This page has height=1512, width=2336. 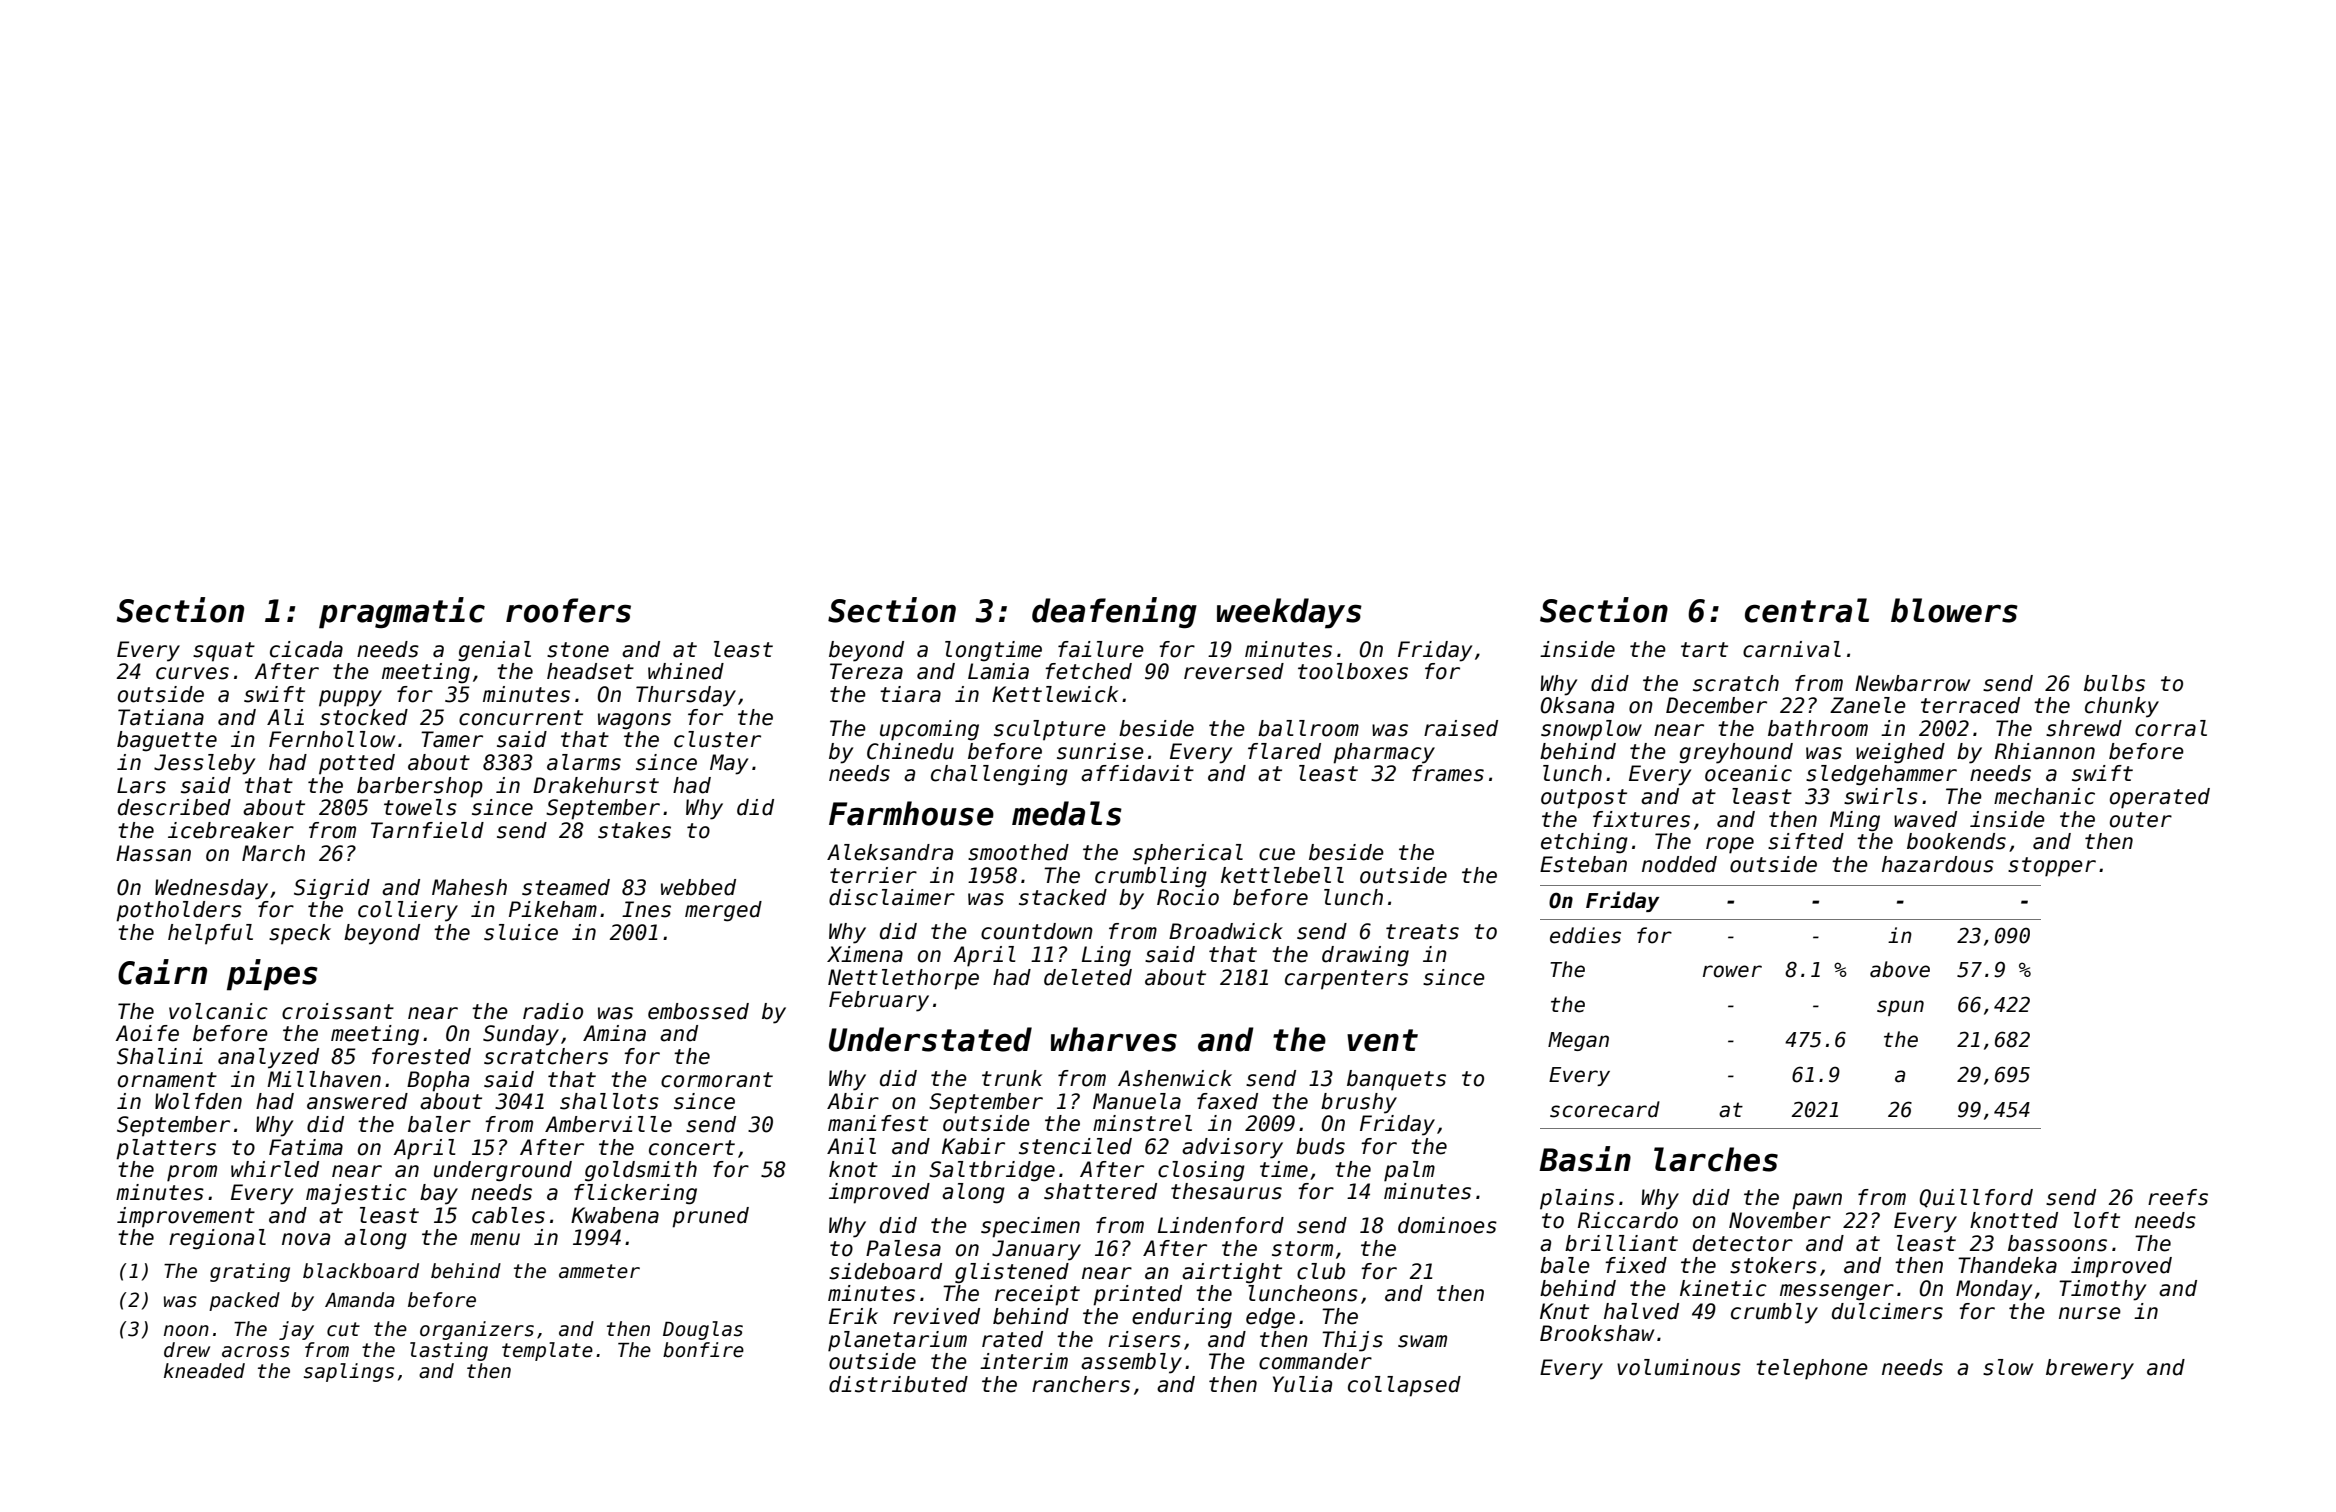 What do you see at coordinates (402, 613) in the page?
I see `pragmatic` at bounding box center [402, 613].
